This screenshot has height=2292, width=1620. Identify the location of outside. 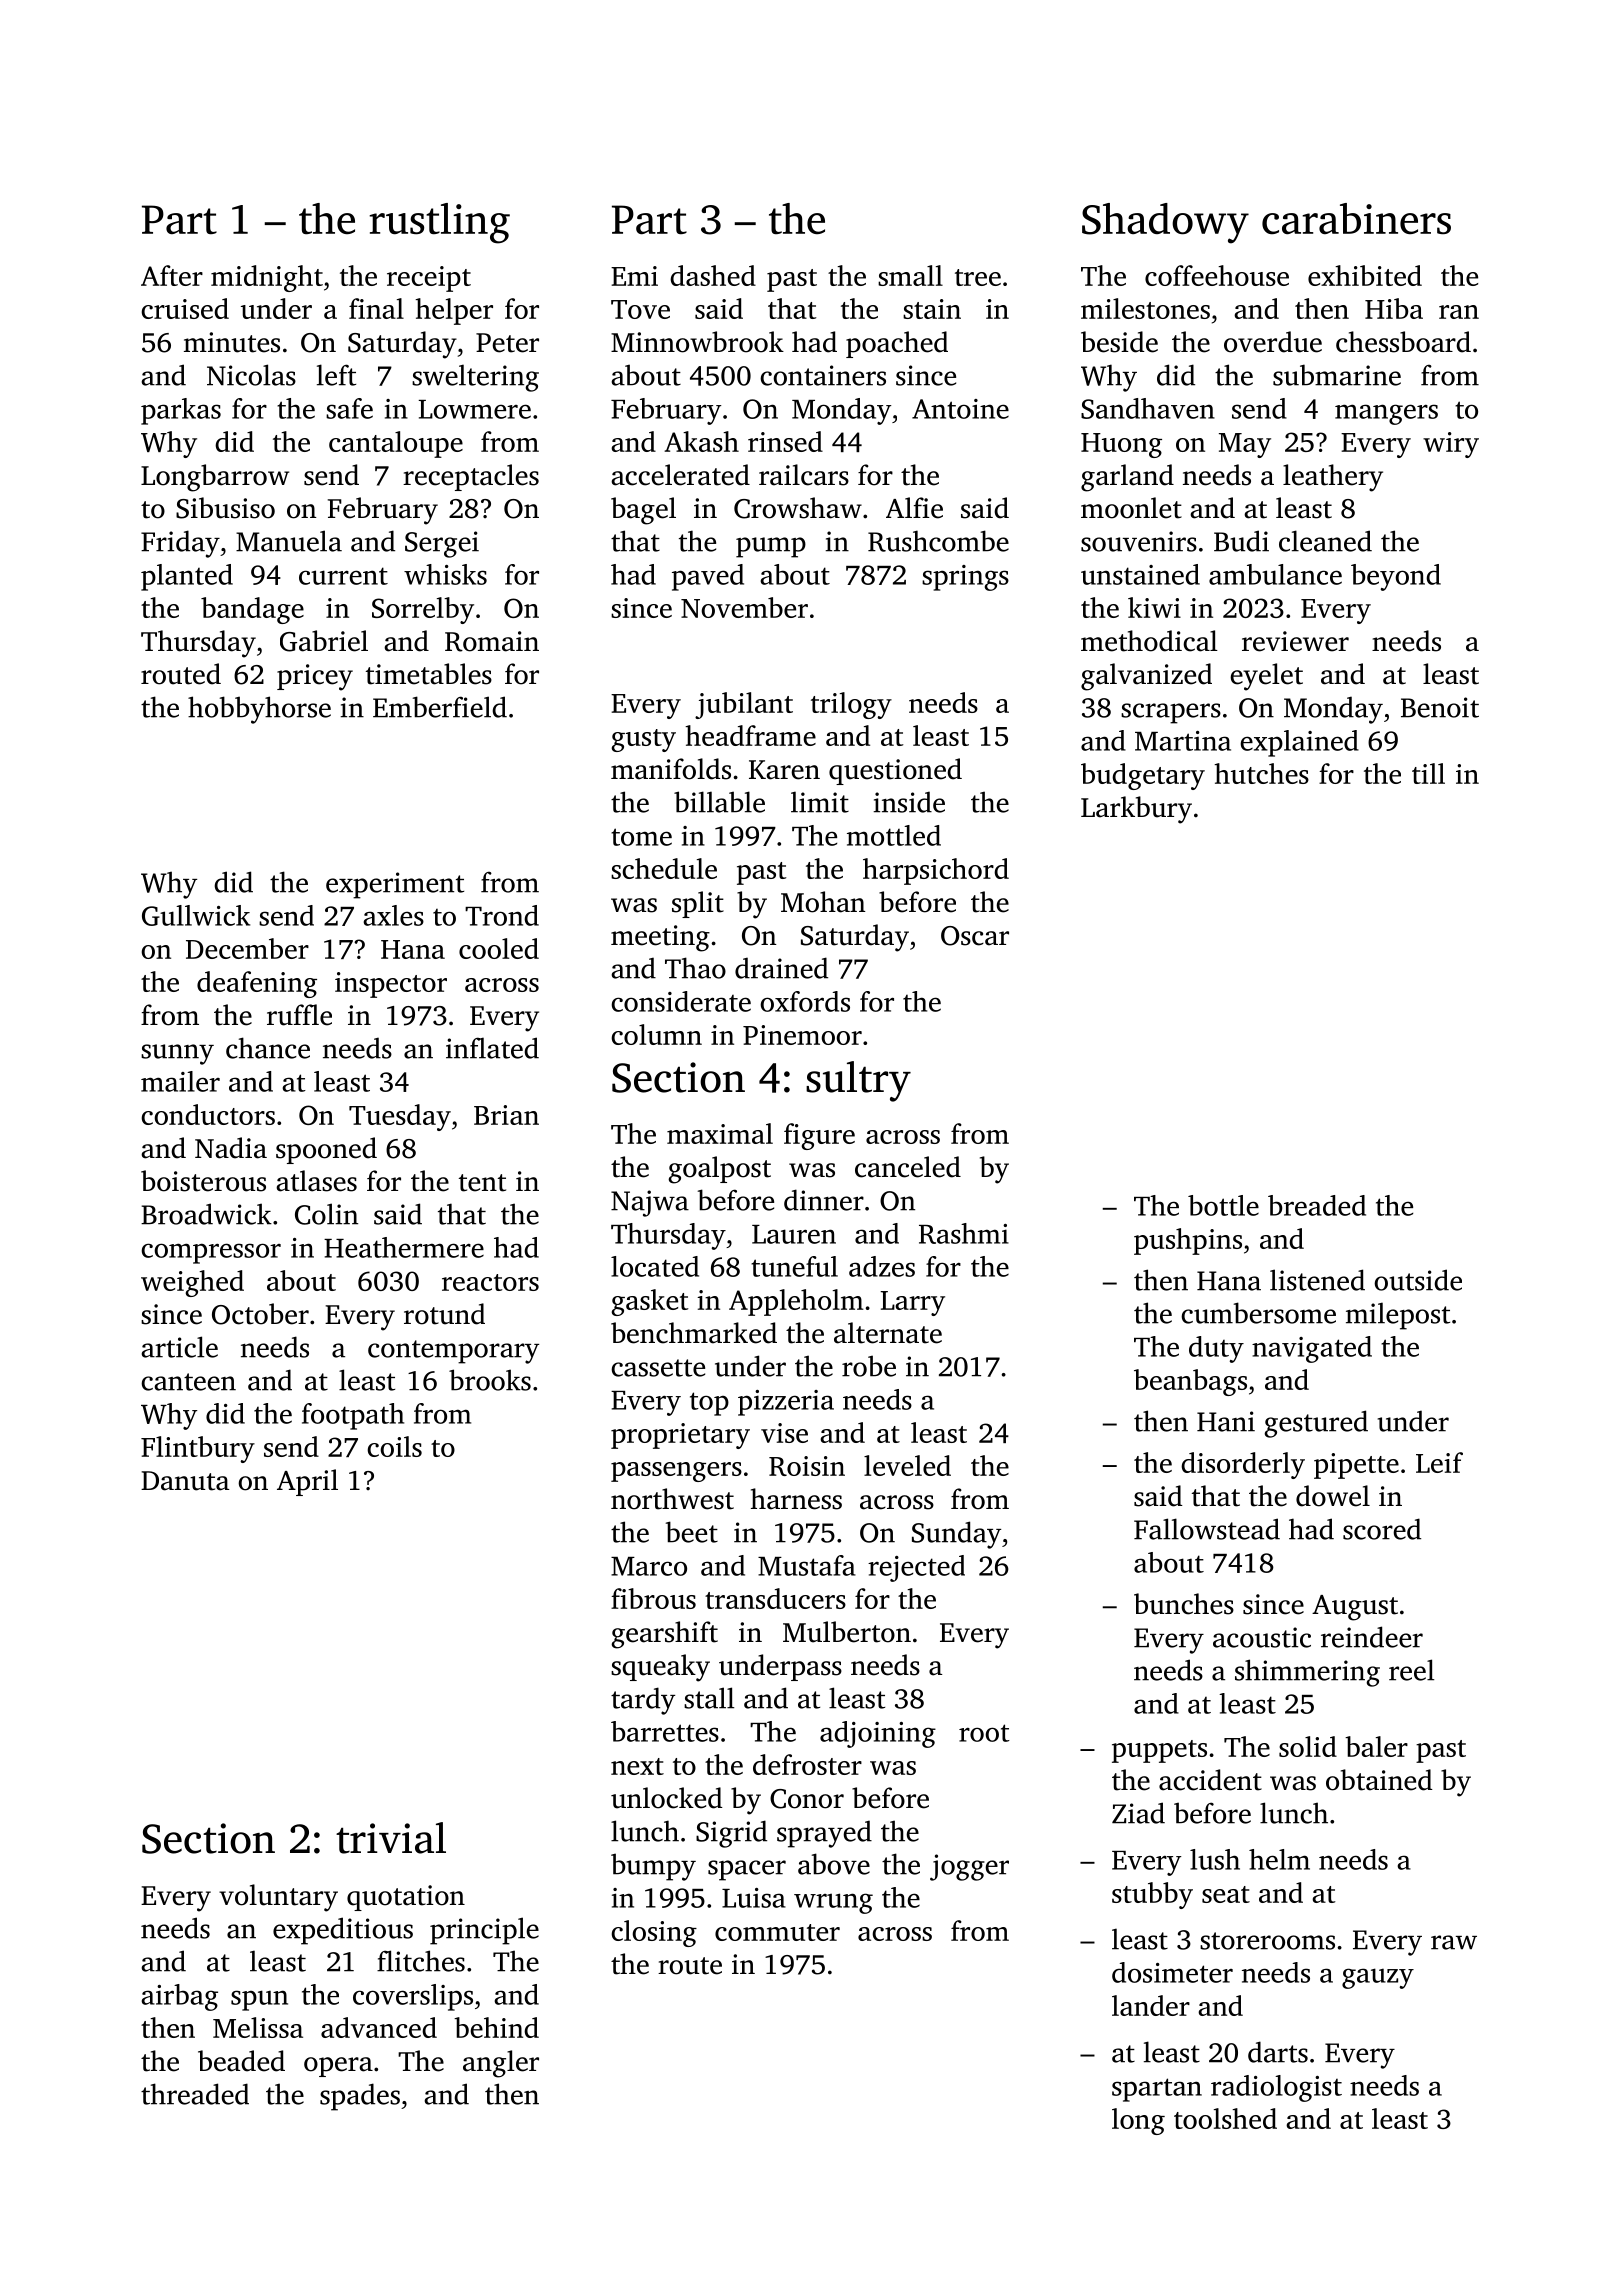
(1418, 1280).
